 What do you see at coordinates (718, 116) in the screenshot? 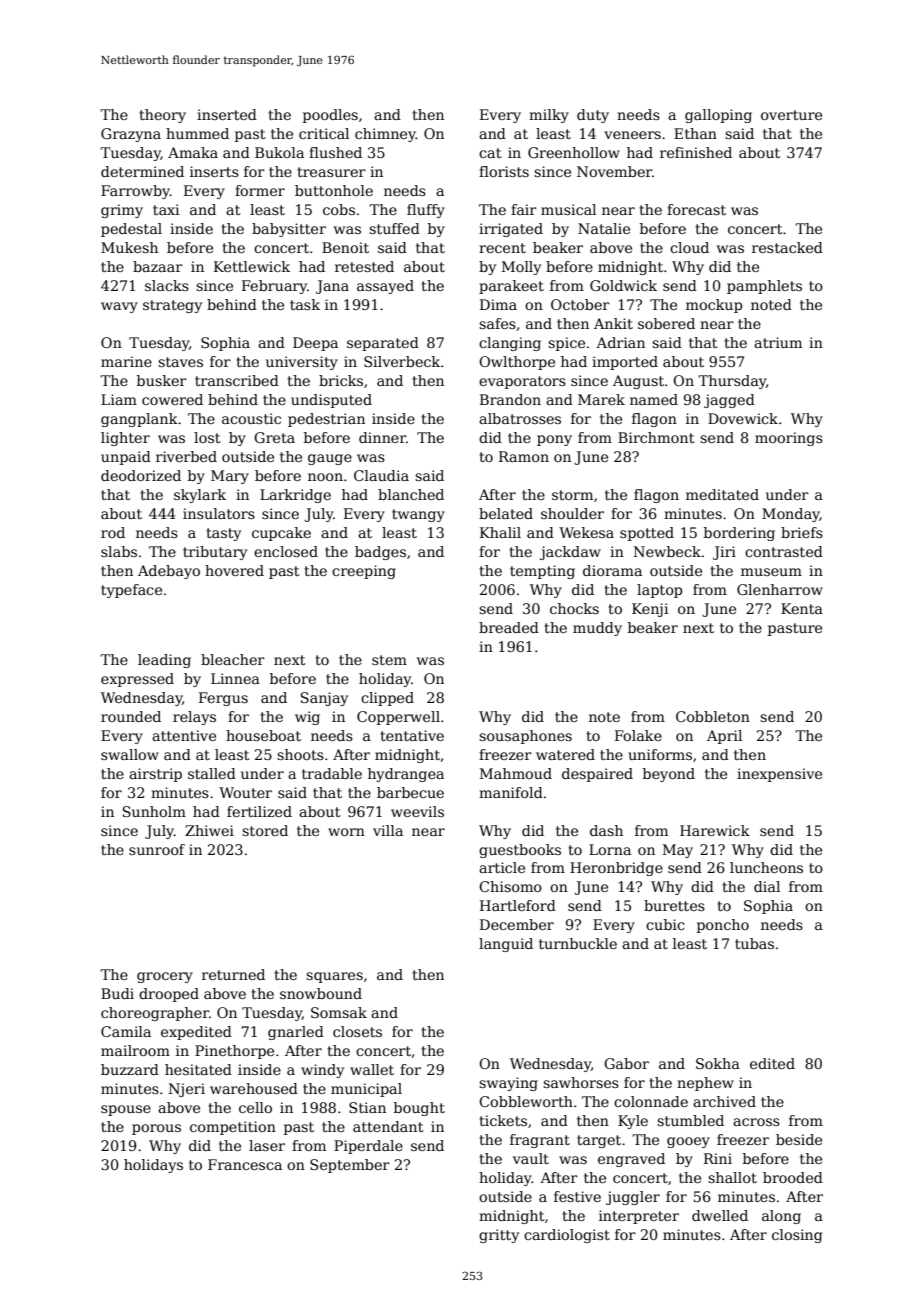
I see `galloping` at bounding box center [718, 116].
